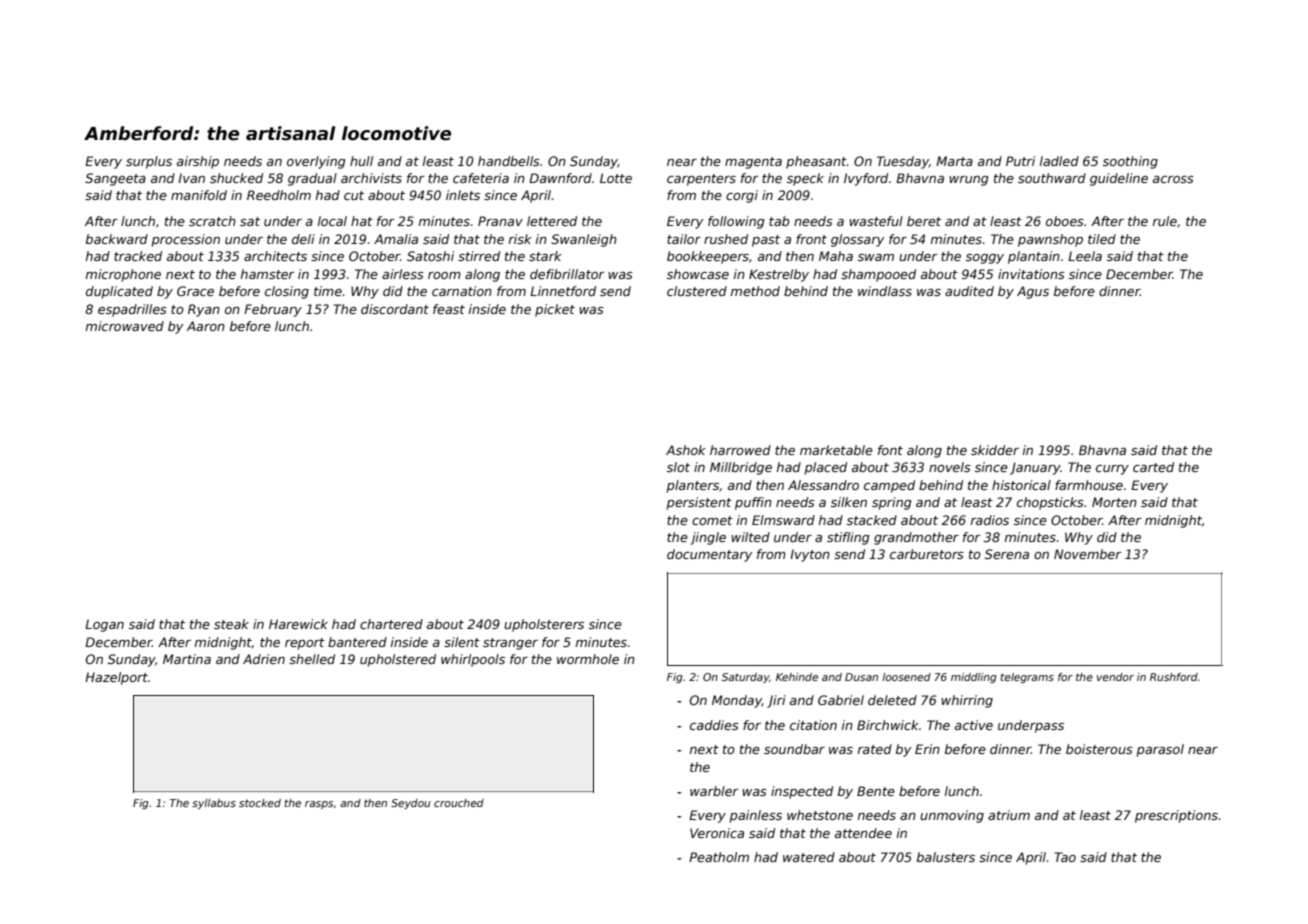  What do you see at coordinates (810, 555) in the screenshot?
I see `Ivyton` at bounding box center [810, 555].
